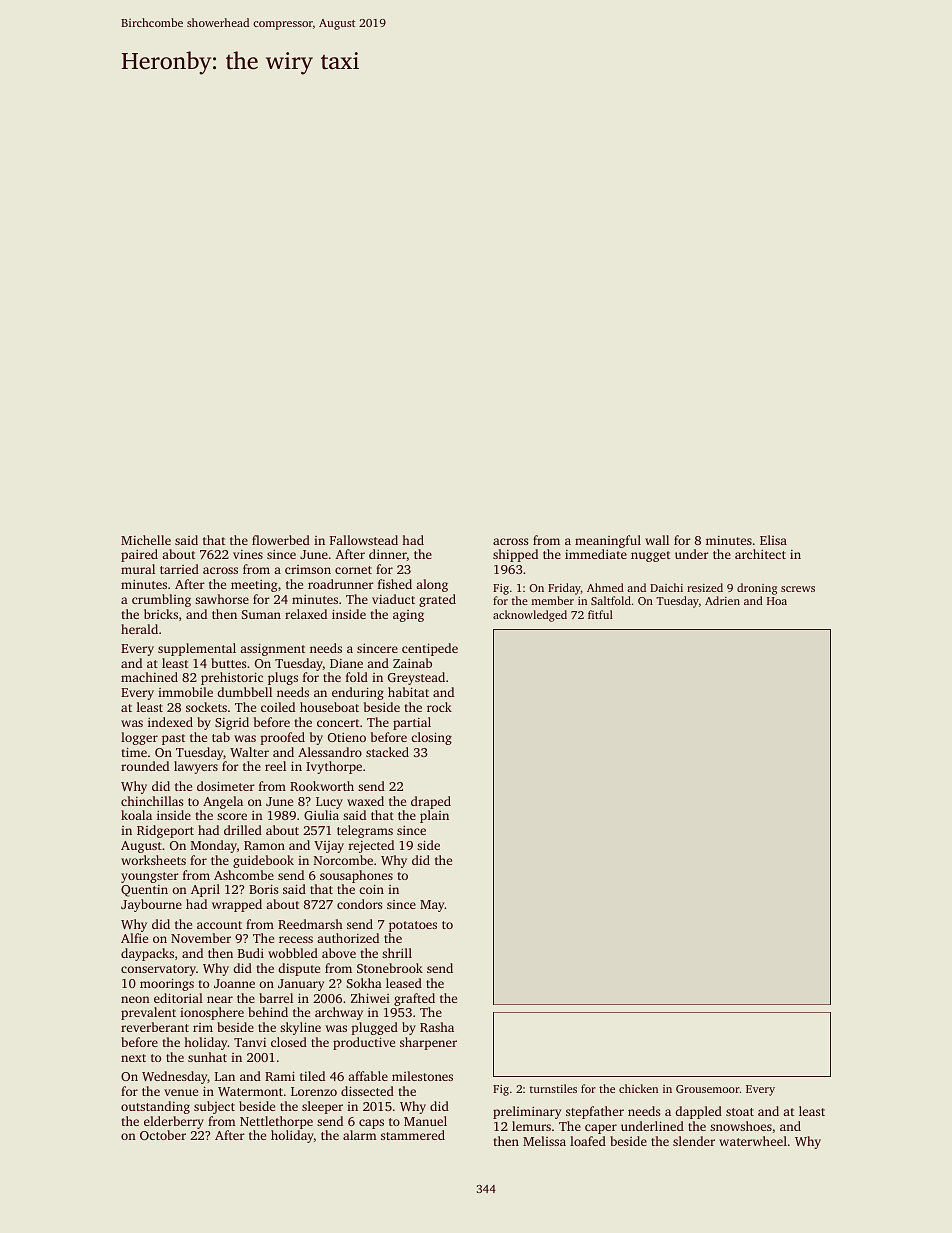 This page has height=1233, width=952. Describe the element at coordinates (722, 600) in the page. I see `Adrien` at that location.
